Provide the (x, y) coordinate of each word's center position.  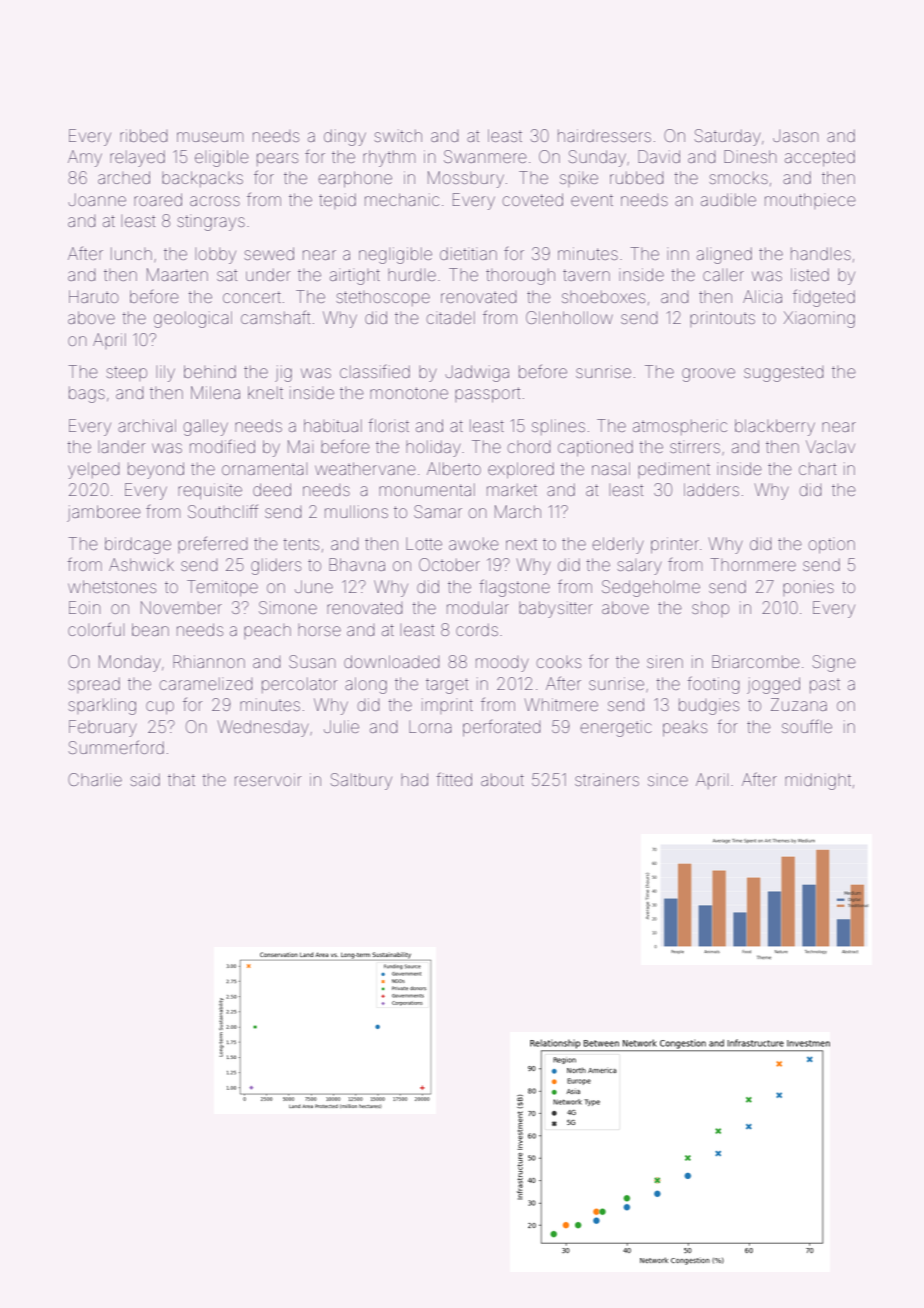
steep (126, 373)
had (414, 779)
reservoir (268, 779)
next (521, 545)
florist (388, 425)
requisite (210, 491)
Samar (438, 511)
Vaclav (830, 446)
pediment (674, 470)
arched (124, 177)
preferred (212, 544)
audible (728, 199)
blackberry (775, 427)
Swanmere (485, 156)
